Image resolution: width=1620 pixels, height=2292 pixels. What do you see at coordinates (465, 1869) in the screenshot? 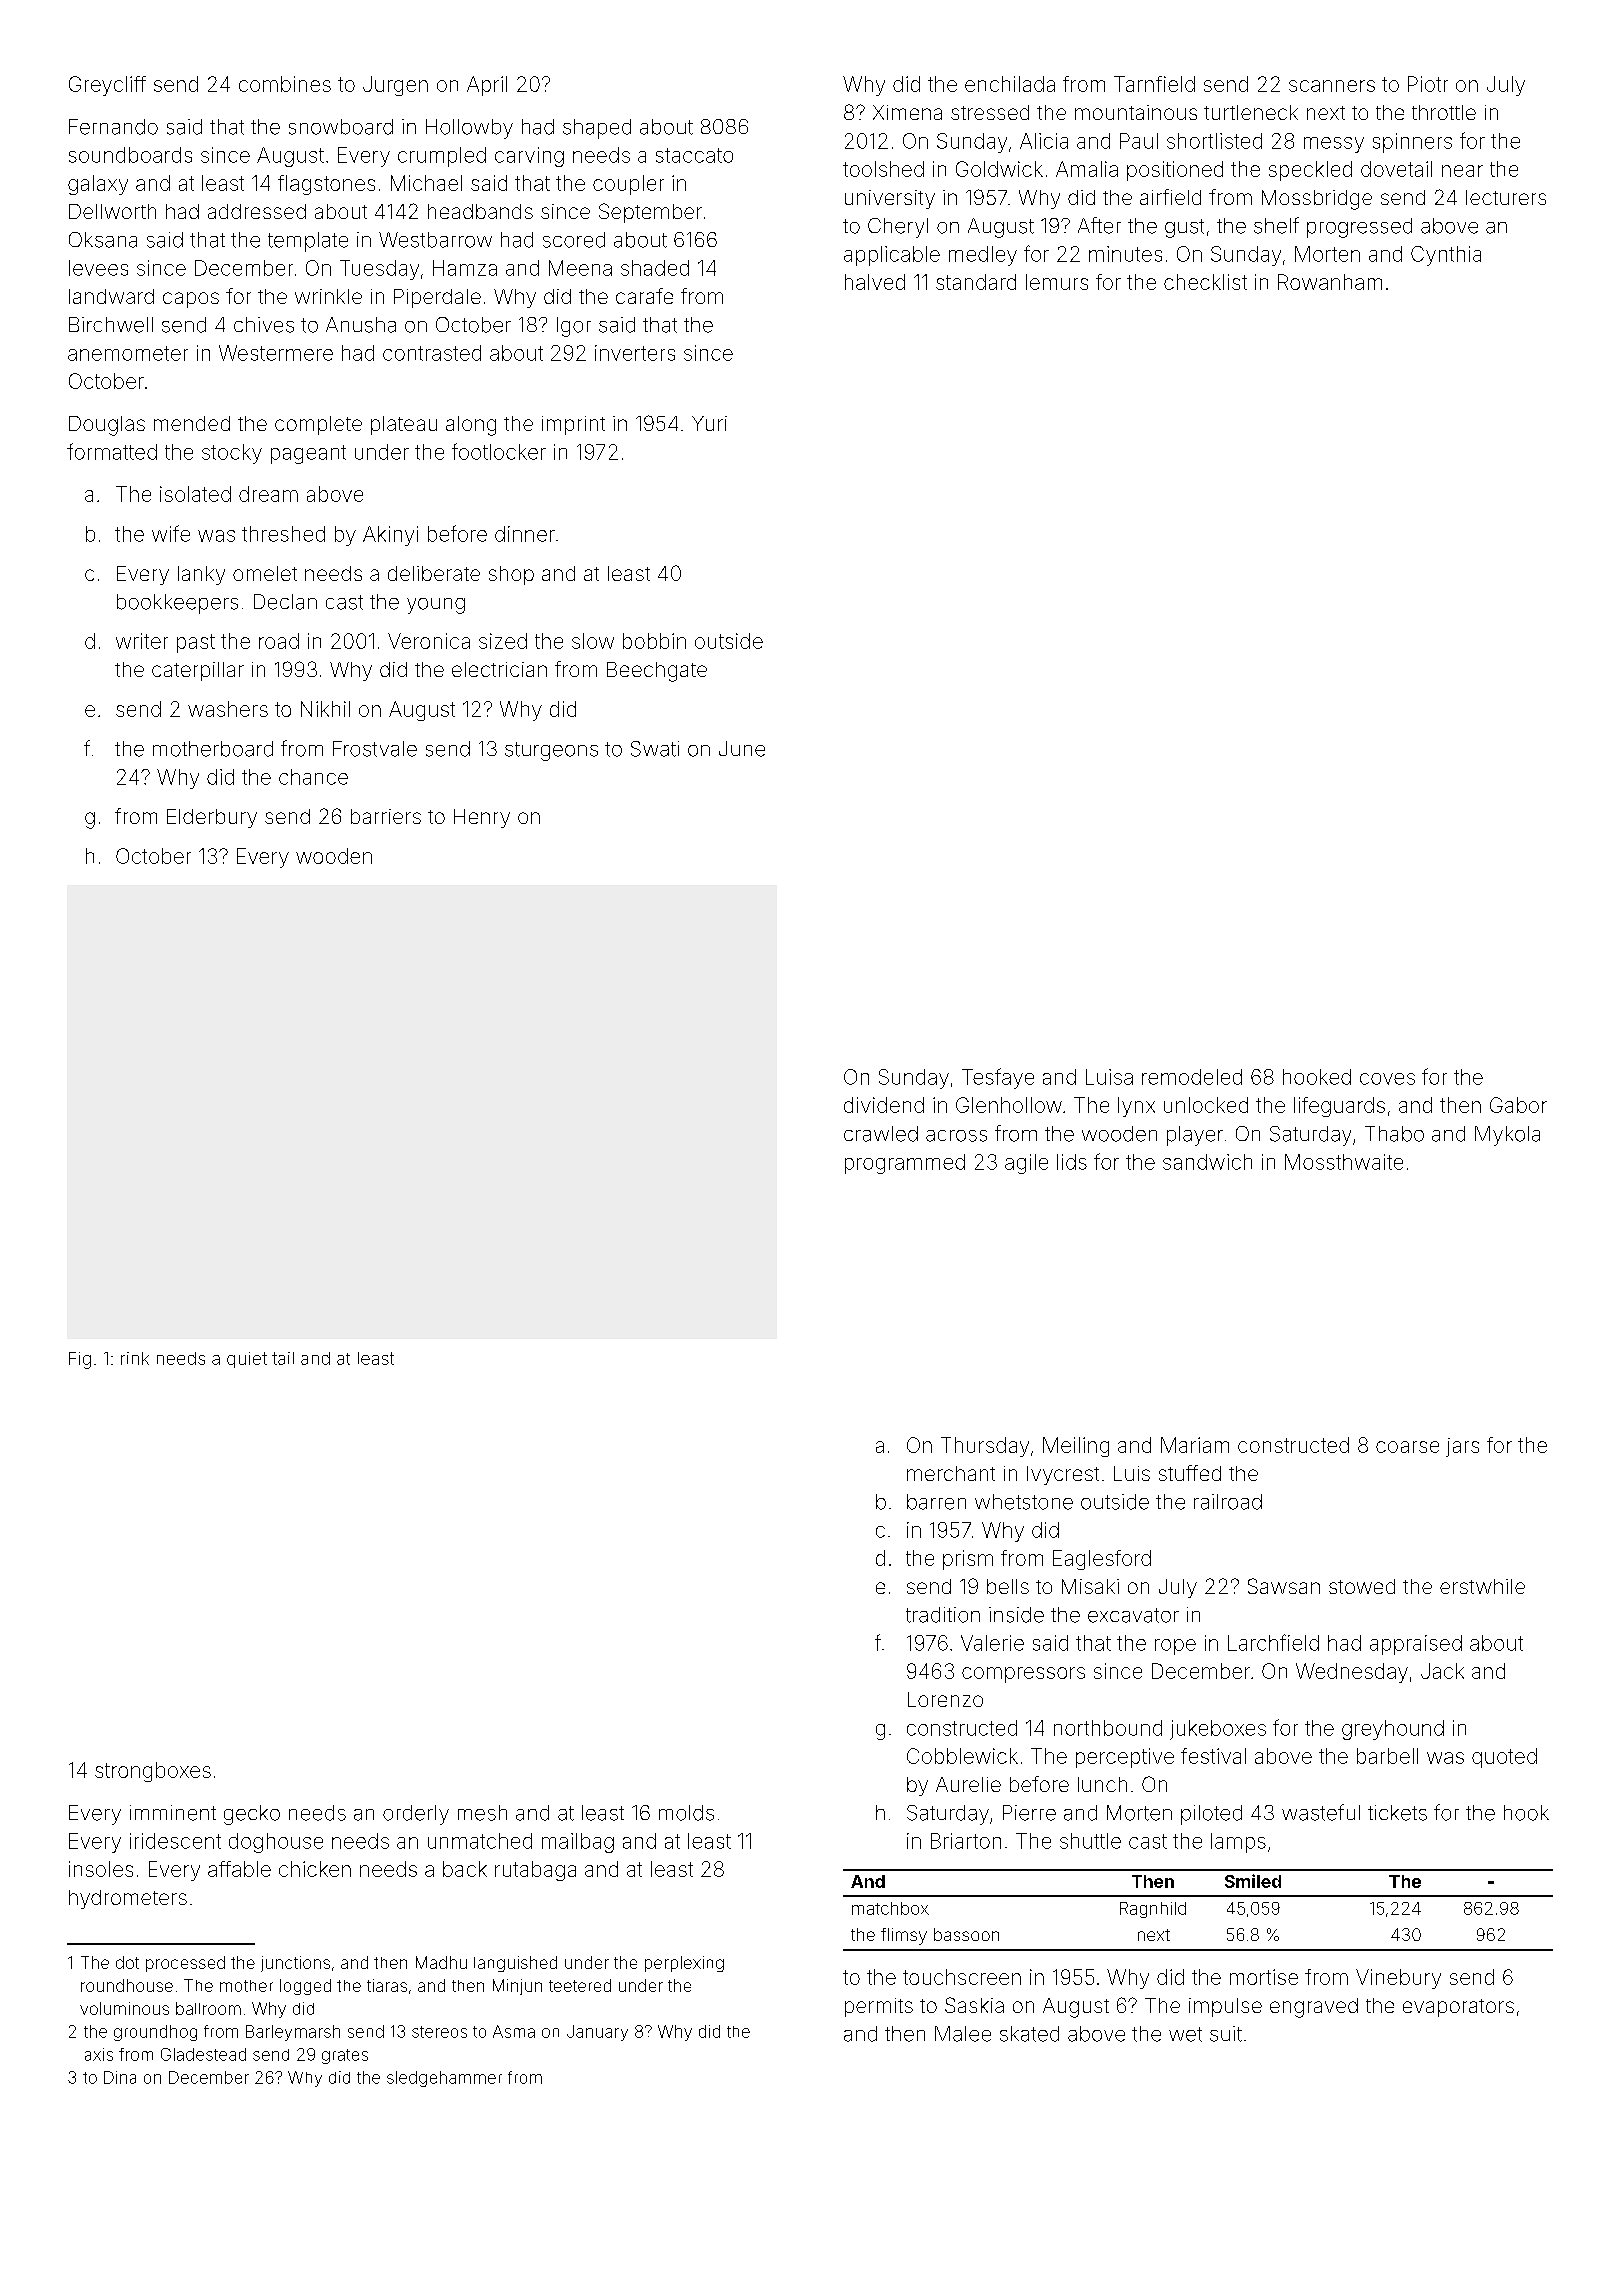
I see `back` at bounding box center [465, 1869].
